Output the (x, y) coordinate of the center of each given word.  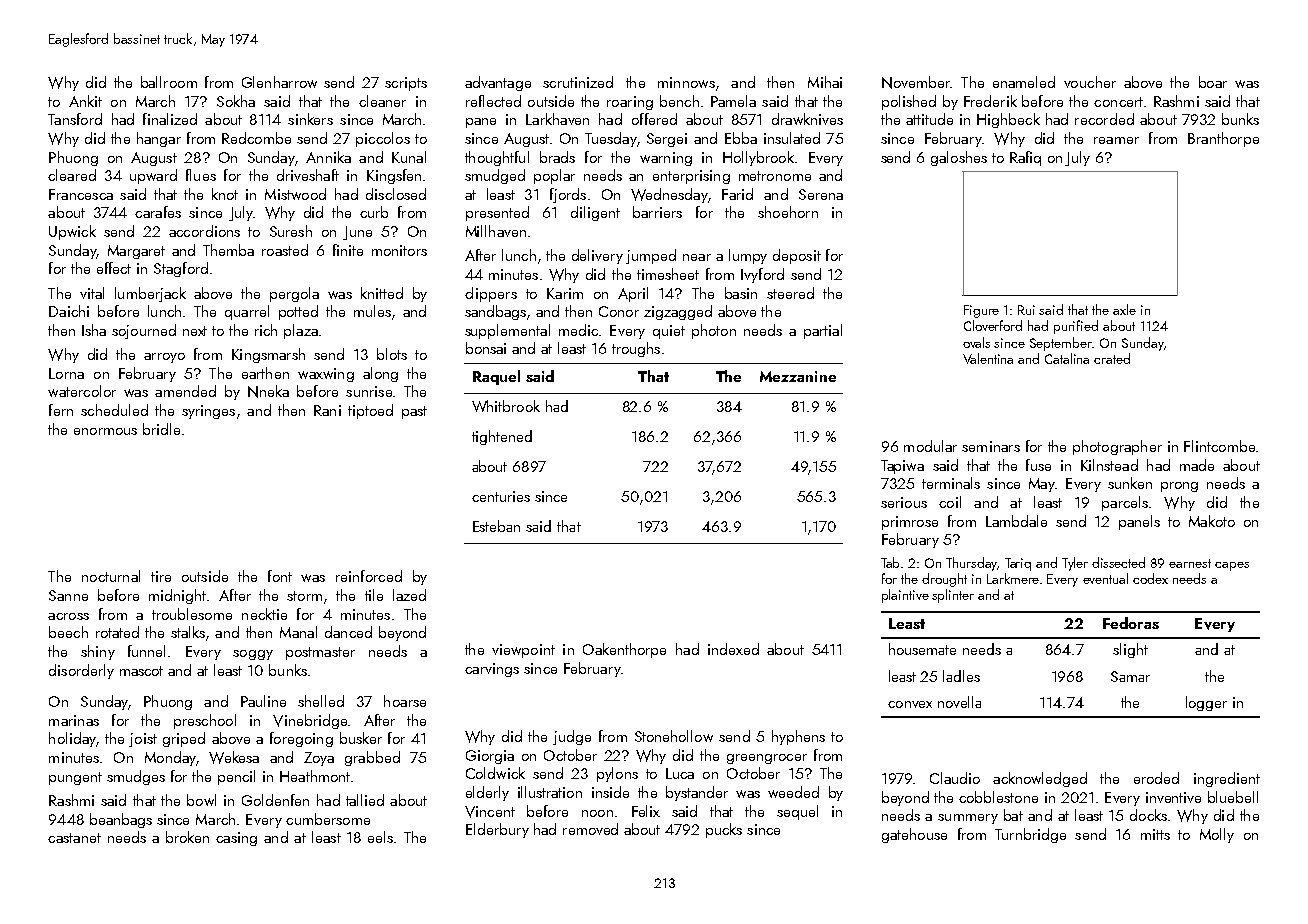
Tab (890, 562)
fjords (568, 195)
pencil (236, 777)
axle (1124, 309)
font (280, 576)
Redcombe (256, 138)
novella (959, 702)
